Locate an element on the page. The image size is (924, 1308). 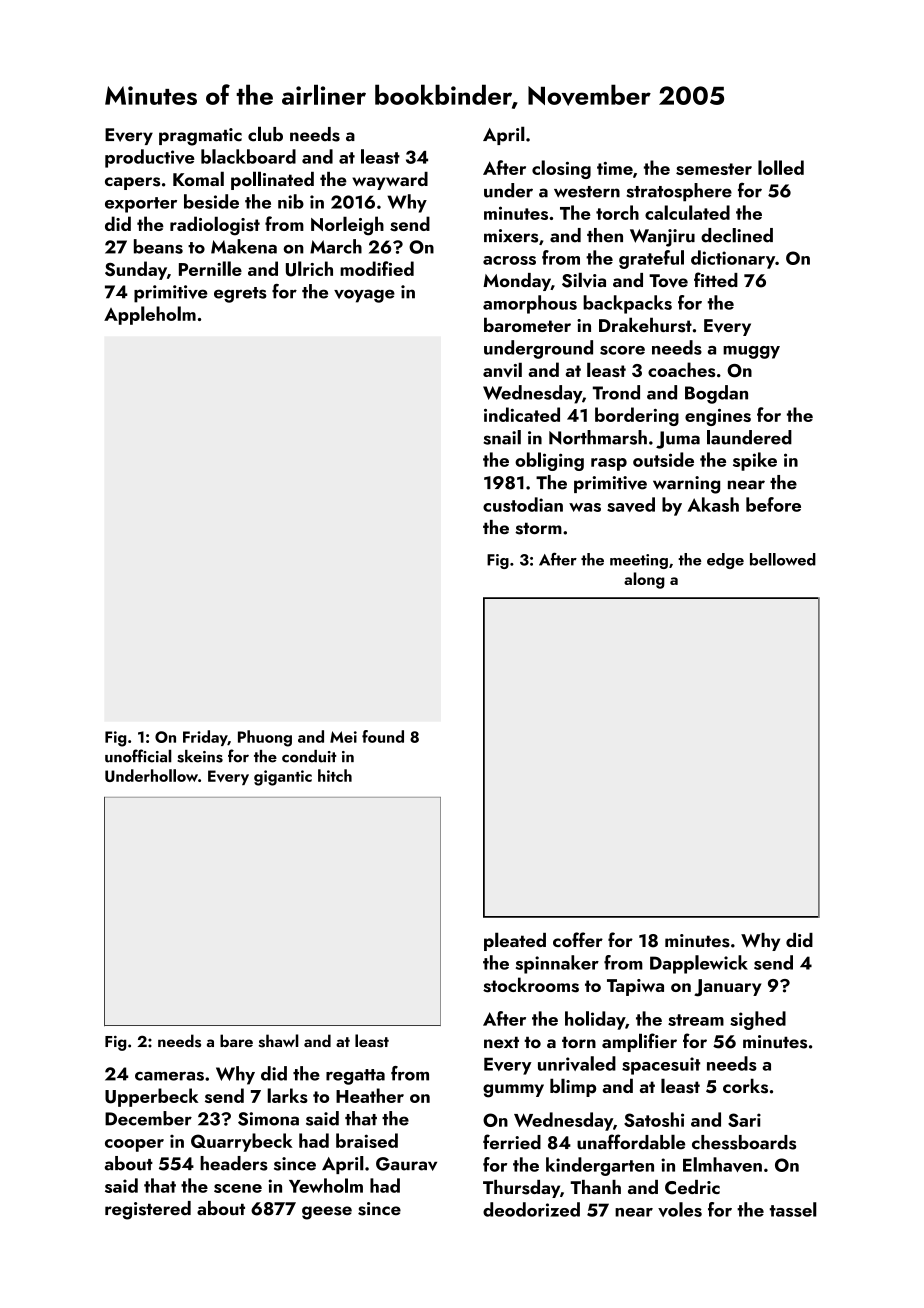
found is located at coordinates (383, 736).
